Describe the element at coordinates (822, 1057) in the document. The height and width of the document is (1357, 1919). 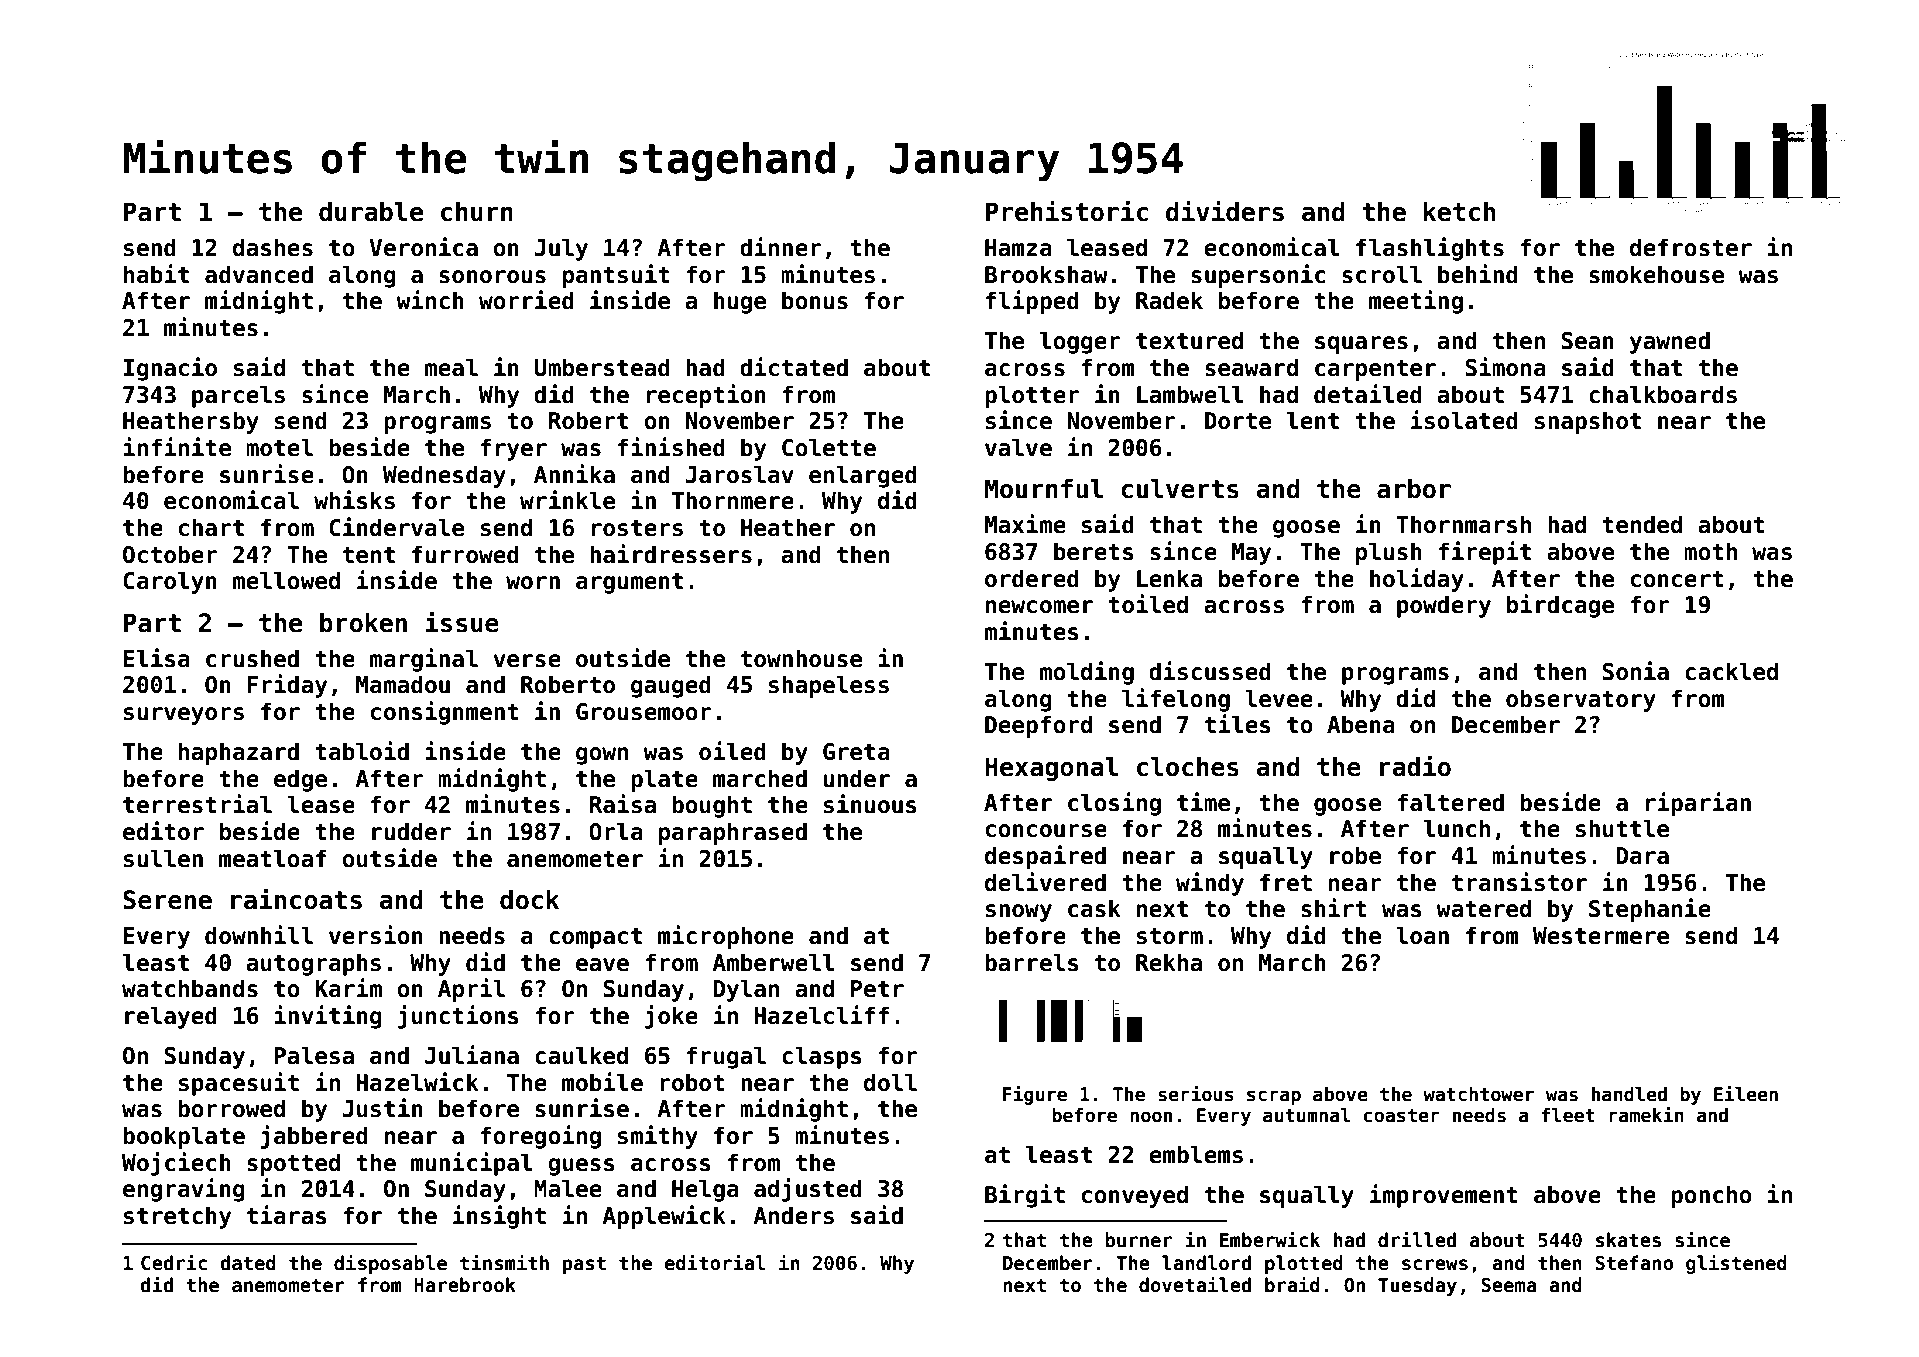
I see `clasps` at that location.
